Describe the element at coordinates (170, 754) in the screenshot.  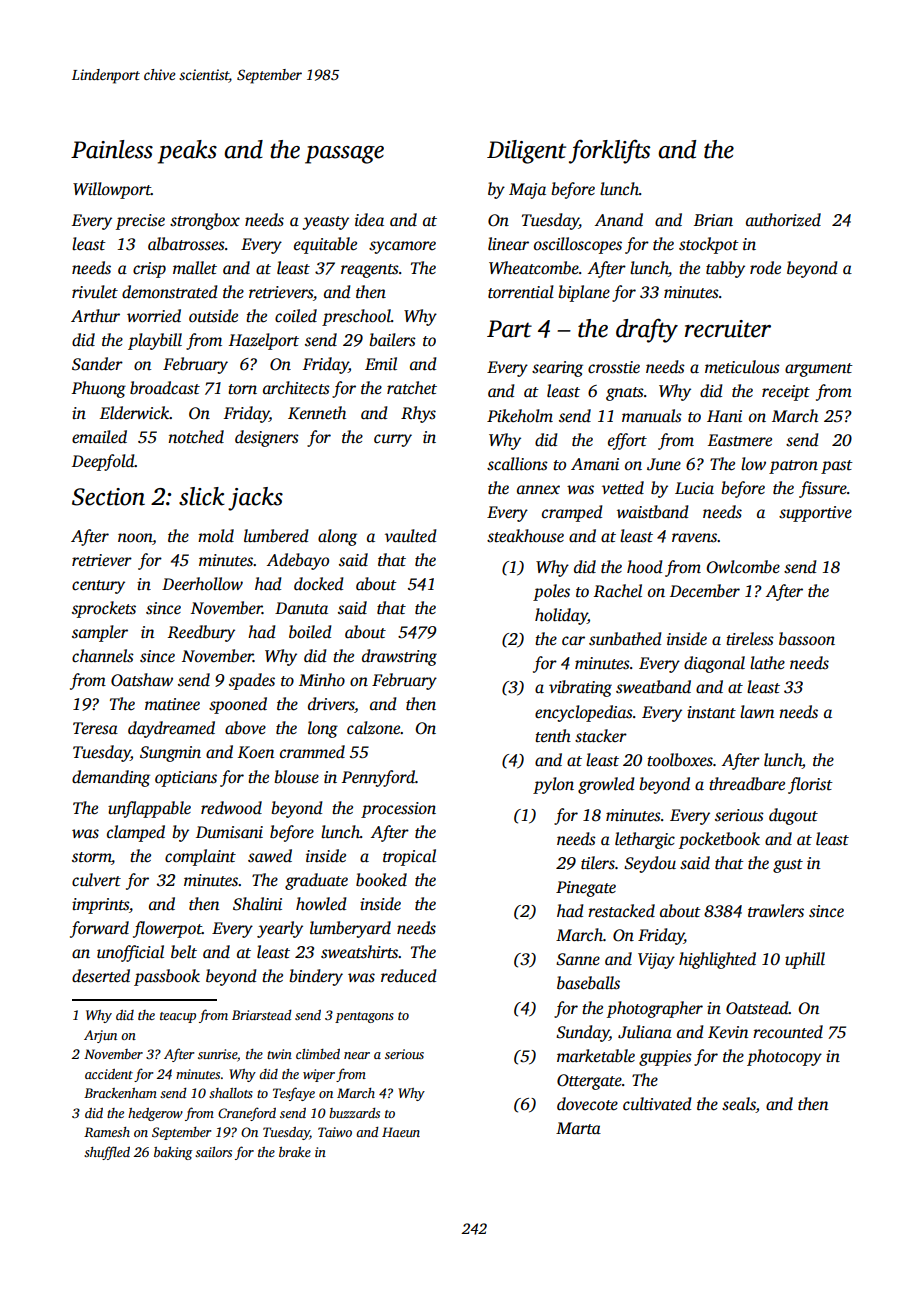
I see `Sungmin` at that location.
